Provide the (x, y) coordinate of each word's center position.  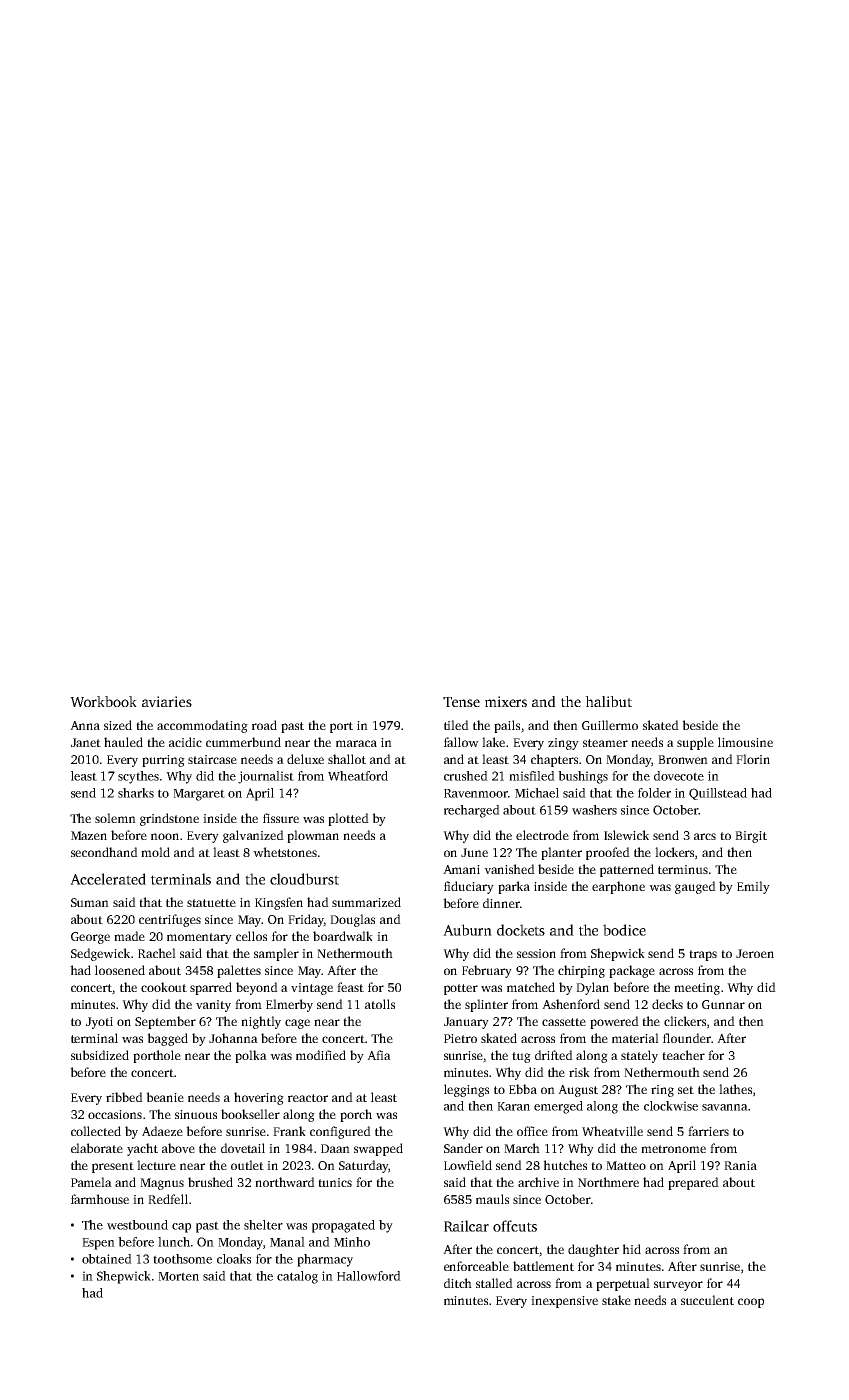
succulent (707, 1300)
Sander (463, 1148)
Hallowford (369, 1276)
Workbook (103, 701)
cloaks (234, 1259)
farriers (708, 1131)
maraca (356, 743)
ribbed (124, 1097)
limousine (745, 742)
